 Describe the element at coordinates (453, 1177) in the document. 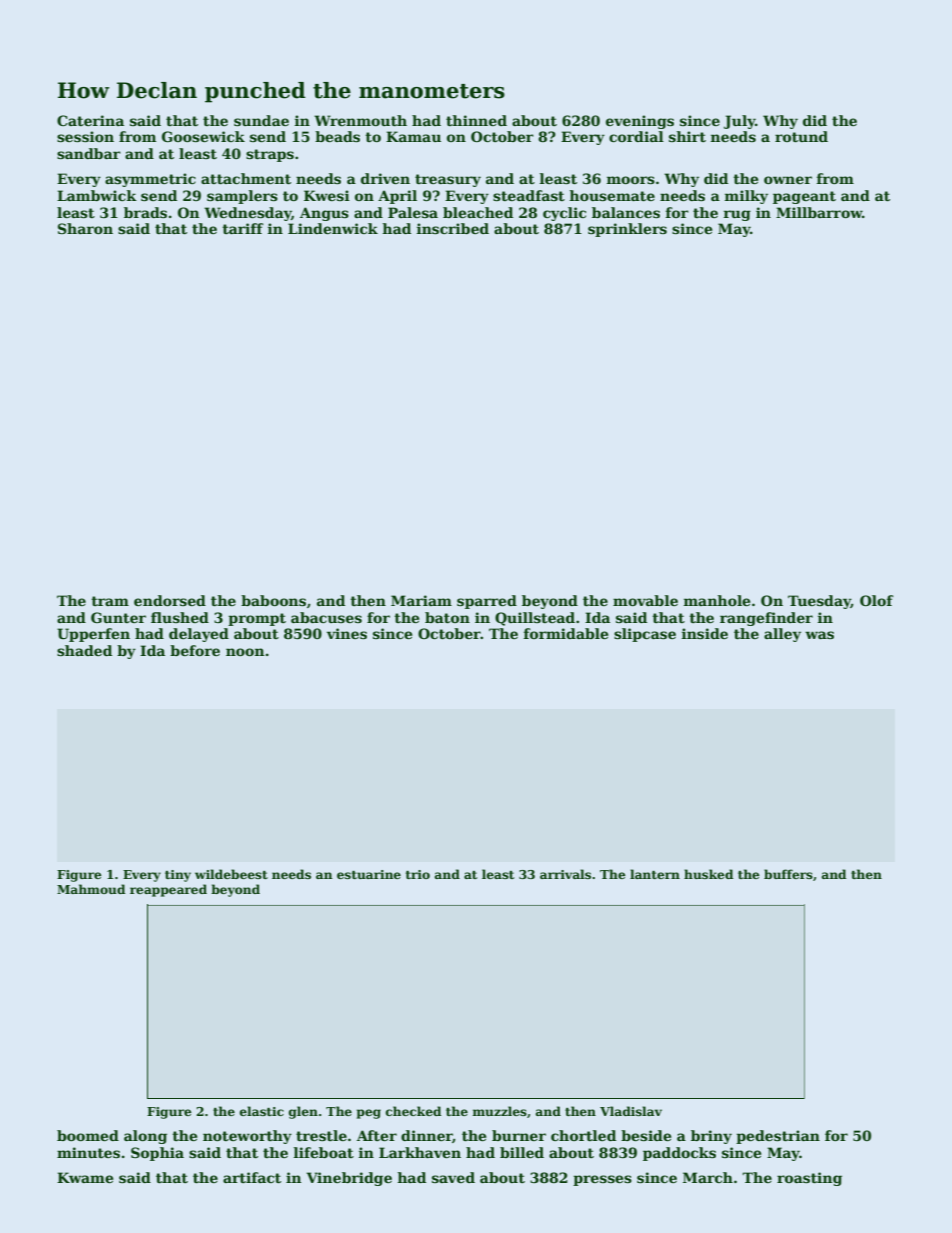

I see `saved` at that location.
